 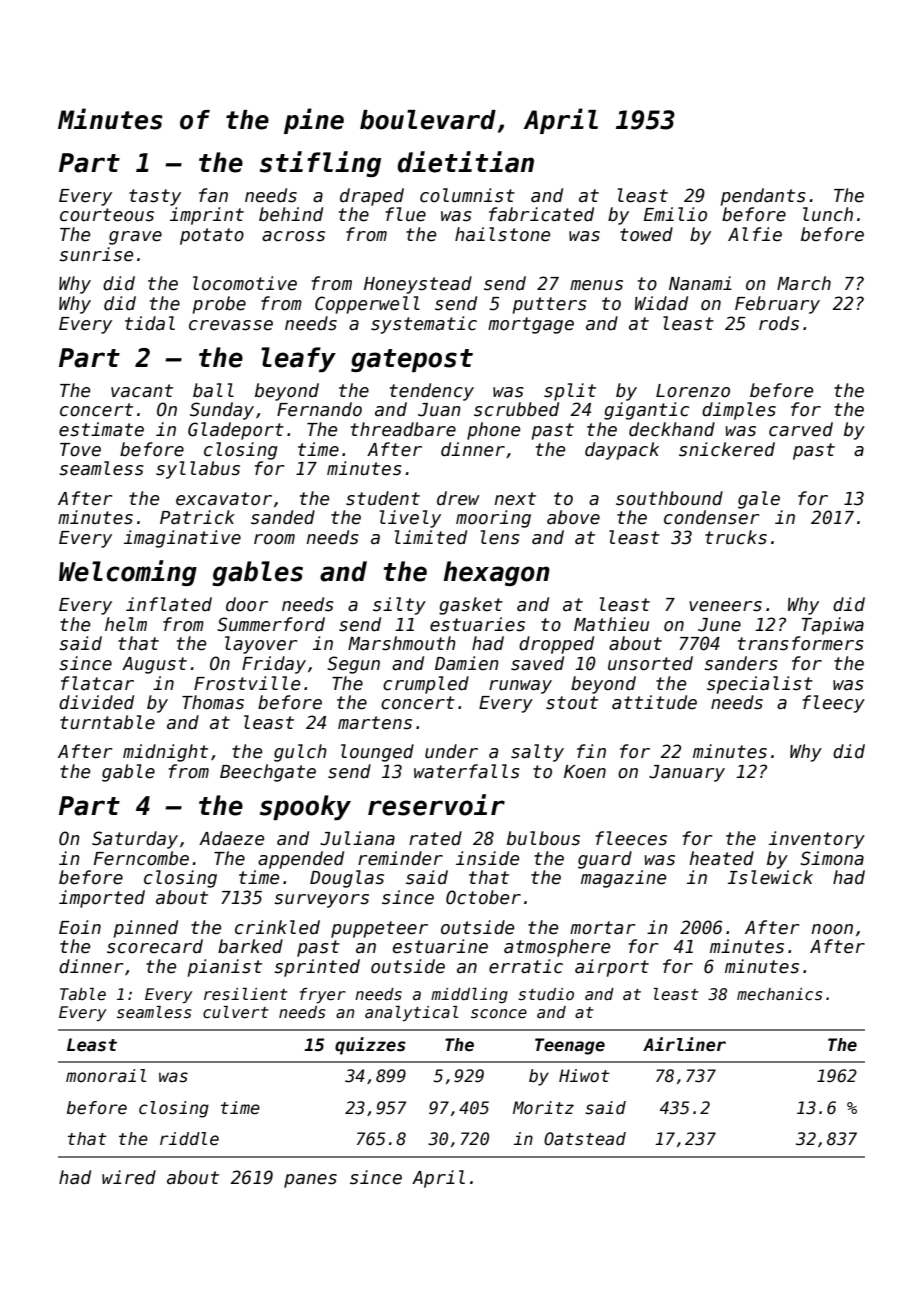 I want to click on estuarine, so click(x=440, y=946).
